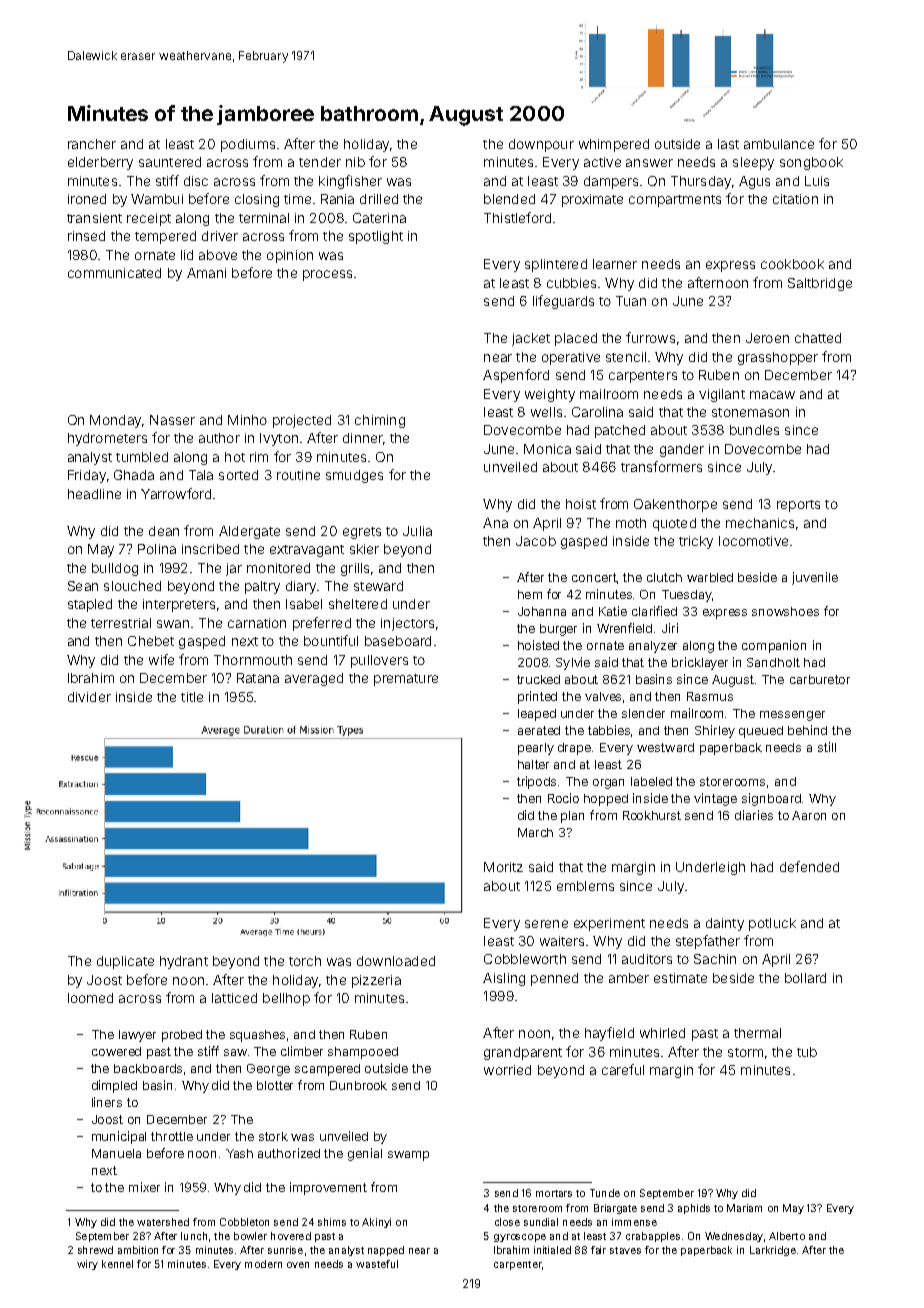 The image size is (924, 1308). What do you see at coordinates (379, 199) in the screenshot?
I see `drilled` at bounding box center [379, 199].
